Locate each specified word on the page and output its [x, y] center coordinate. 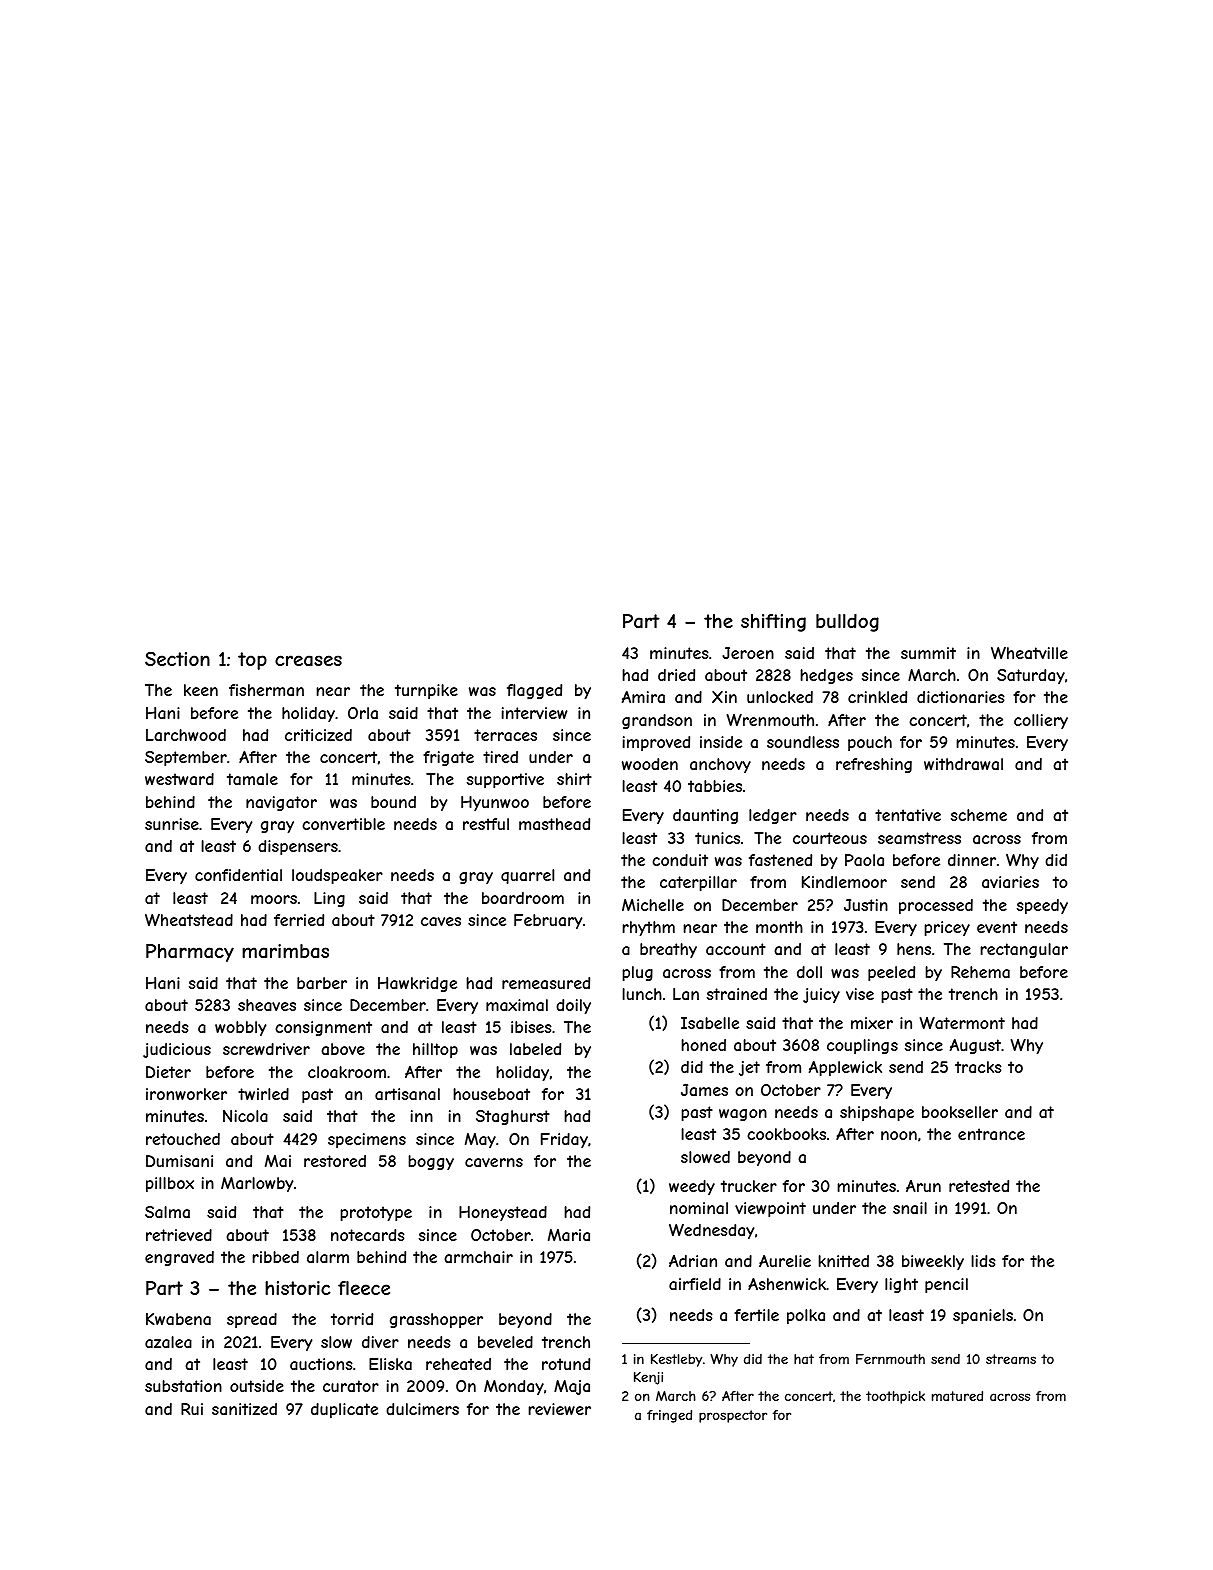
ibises [531, 1027]
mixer [872, 1023]
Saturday [1031, 676]
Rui [192, 1409]
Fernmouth [890, 1359]
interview [534, 713]
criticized [318, 735]
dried [676, 675]
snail [910, 1208]
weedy [692, 1187]
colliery [1041, 721]
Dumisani [179, 1161]
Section [177, 659]
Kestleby [676, 1360]
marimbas [285, 951]
